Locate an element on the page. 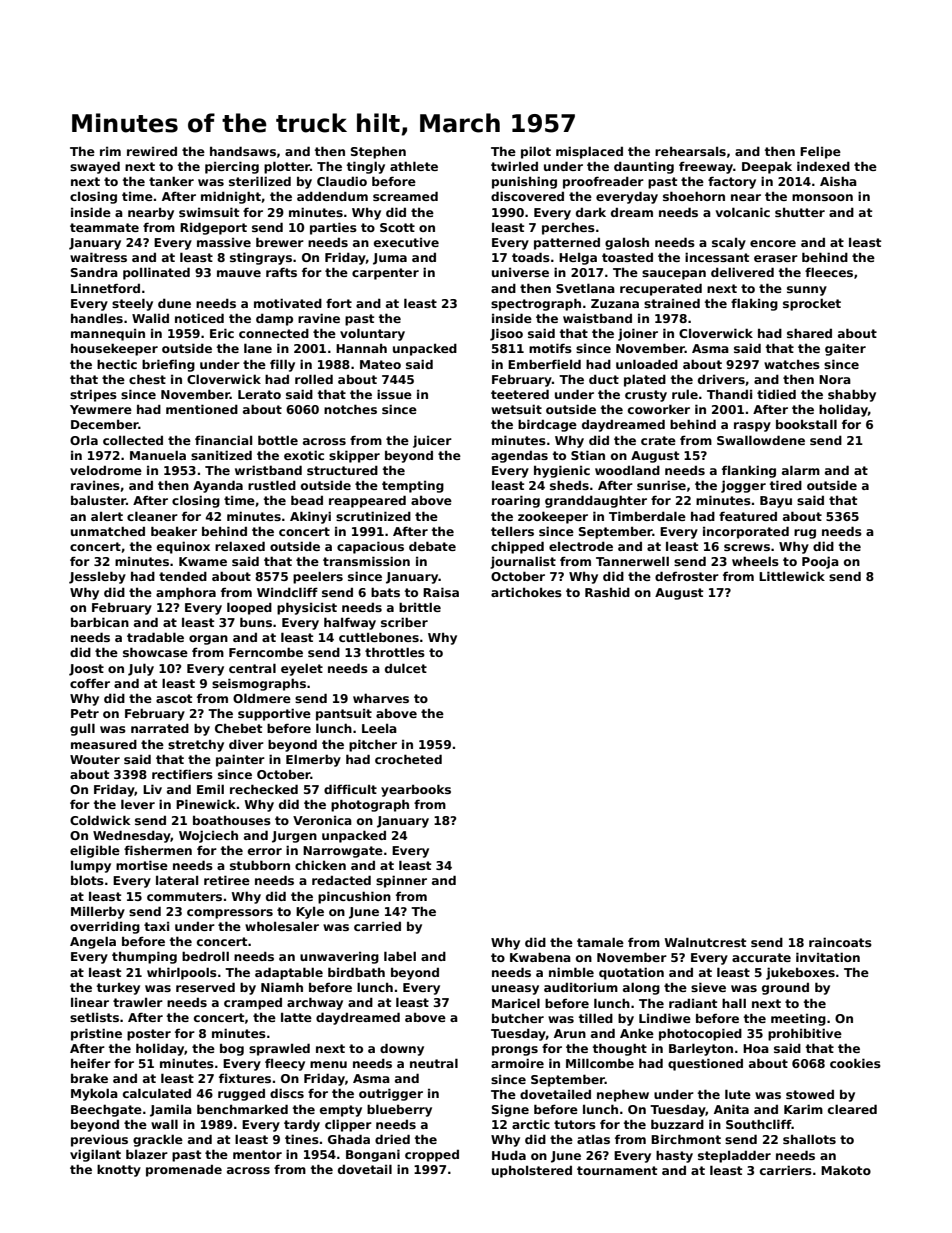  Pooja is located at coordinates (820, 562).
